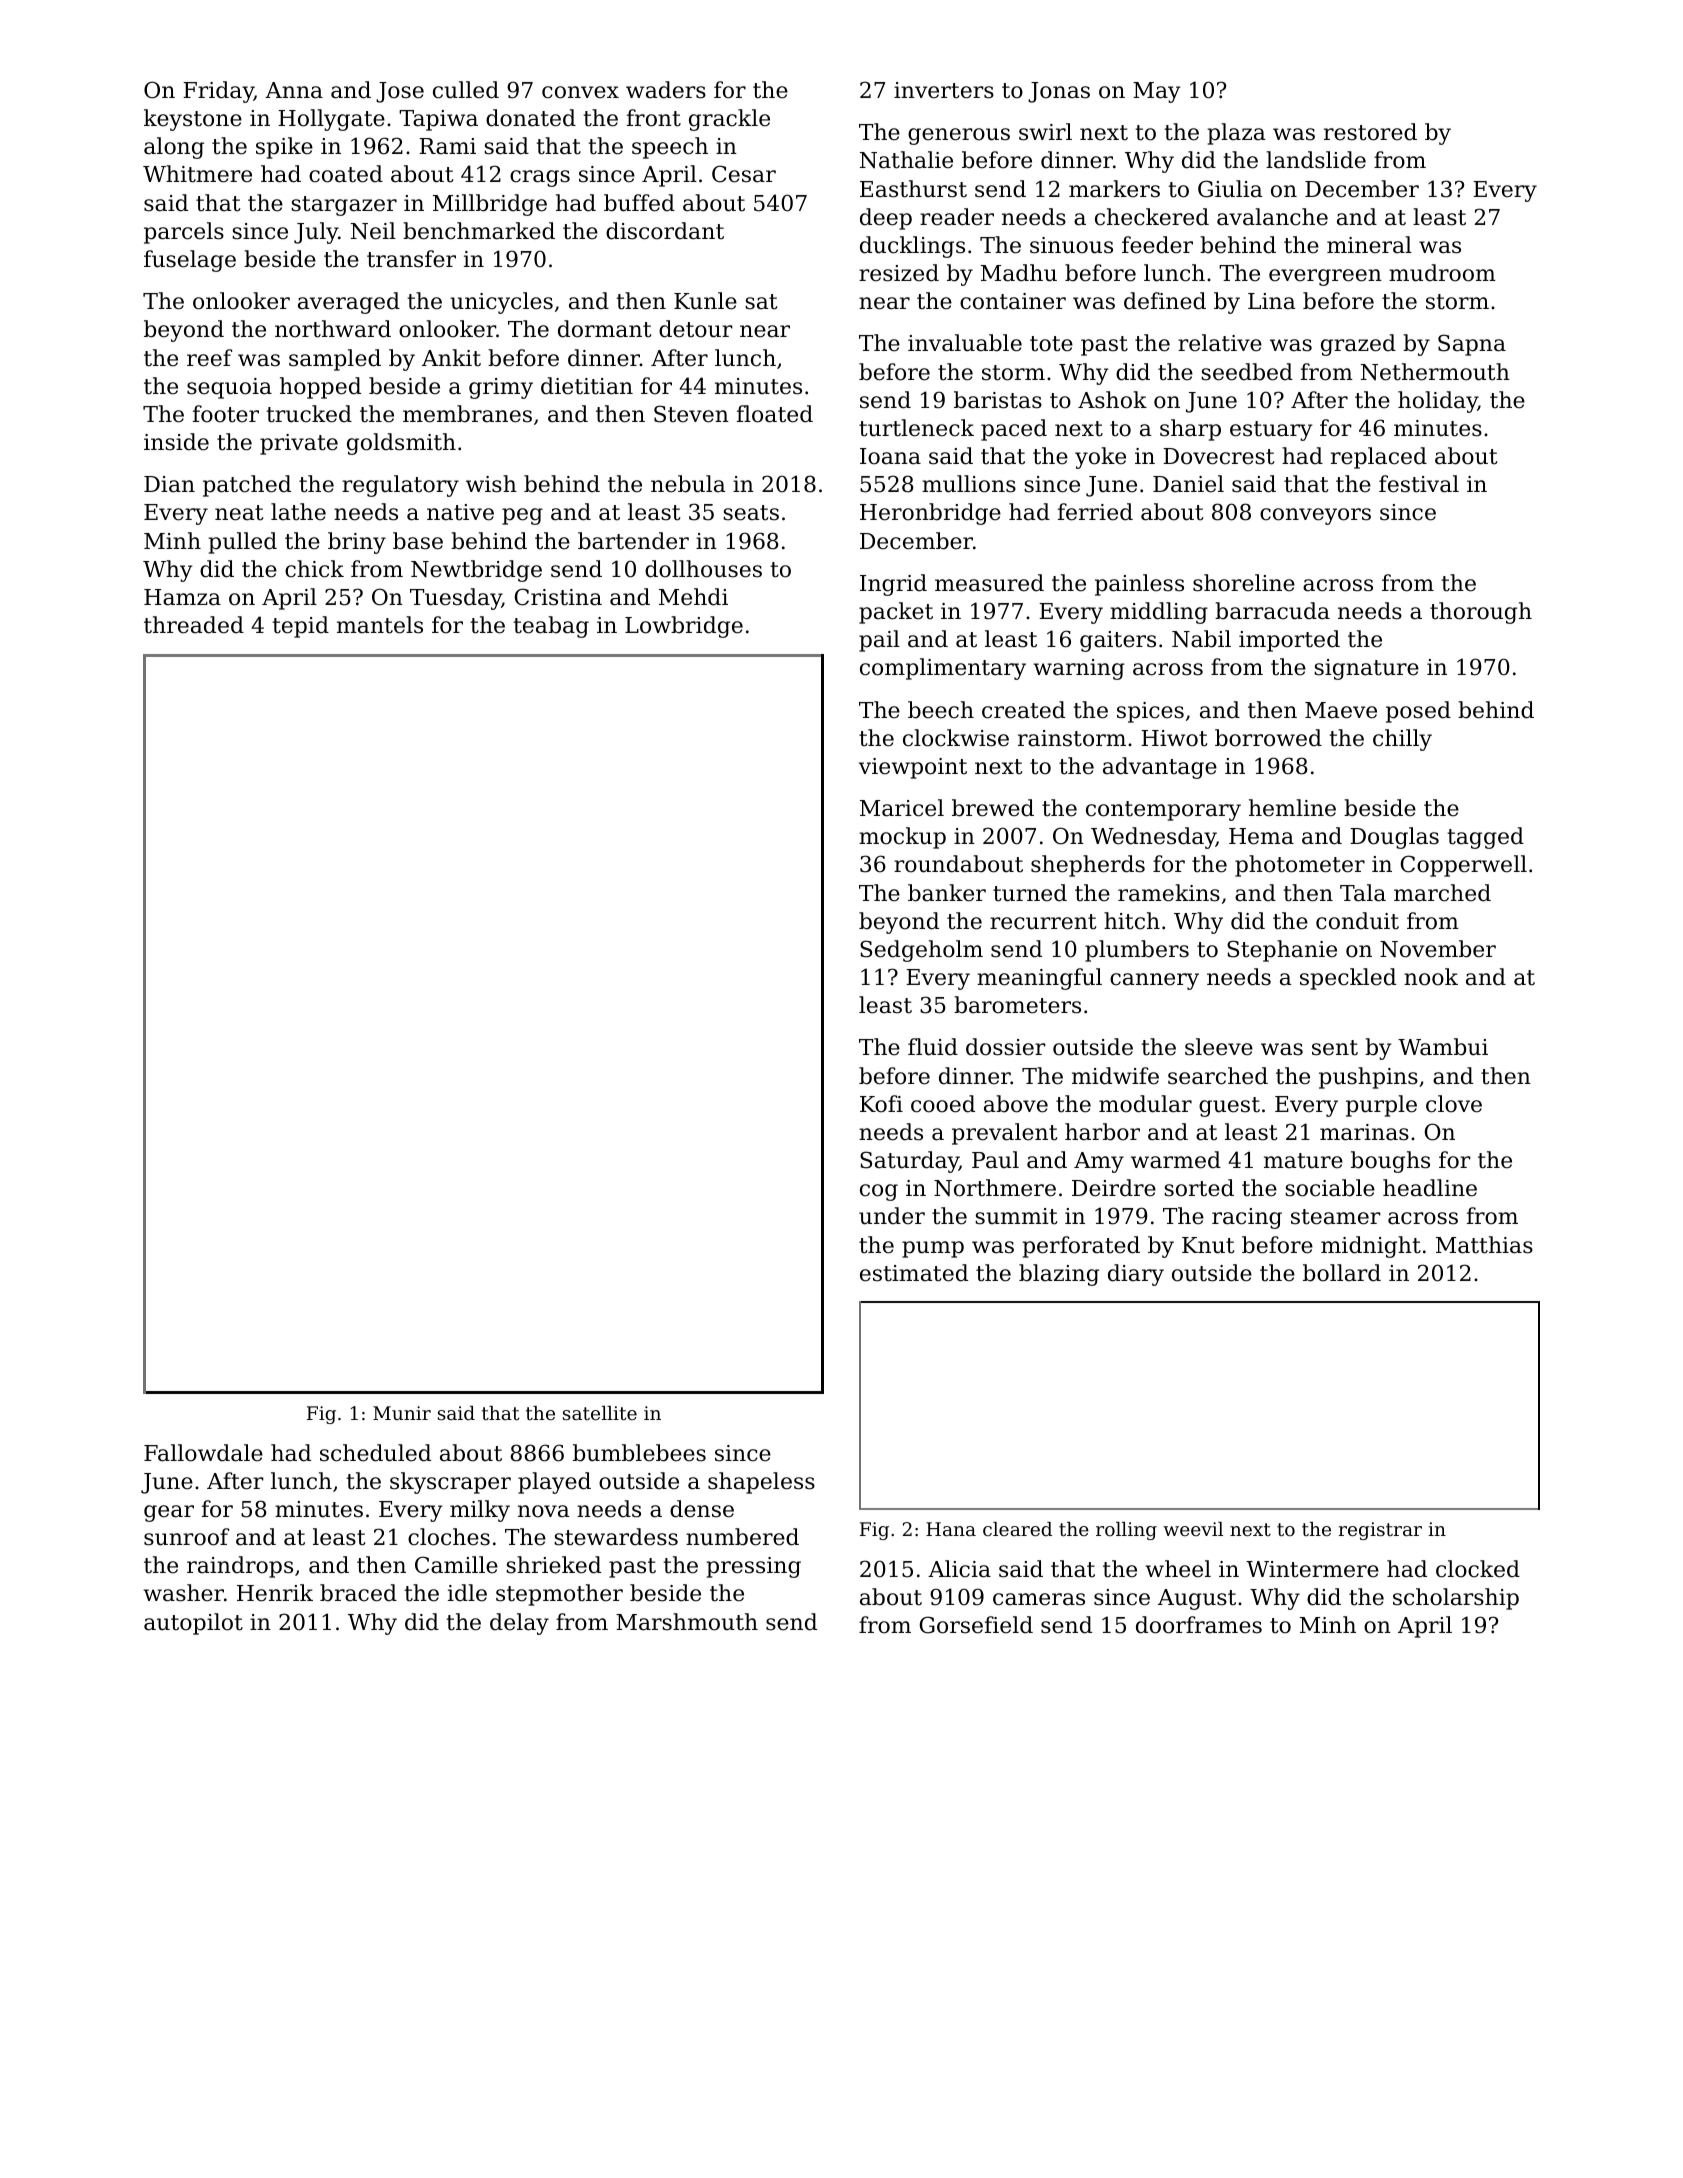  I want to click on sinuous, so click(1071, 245).
